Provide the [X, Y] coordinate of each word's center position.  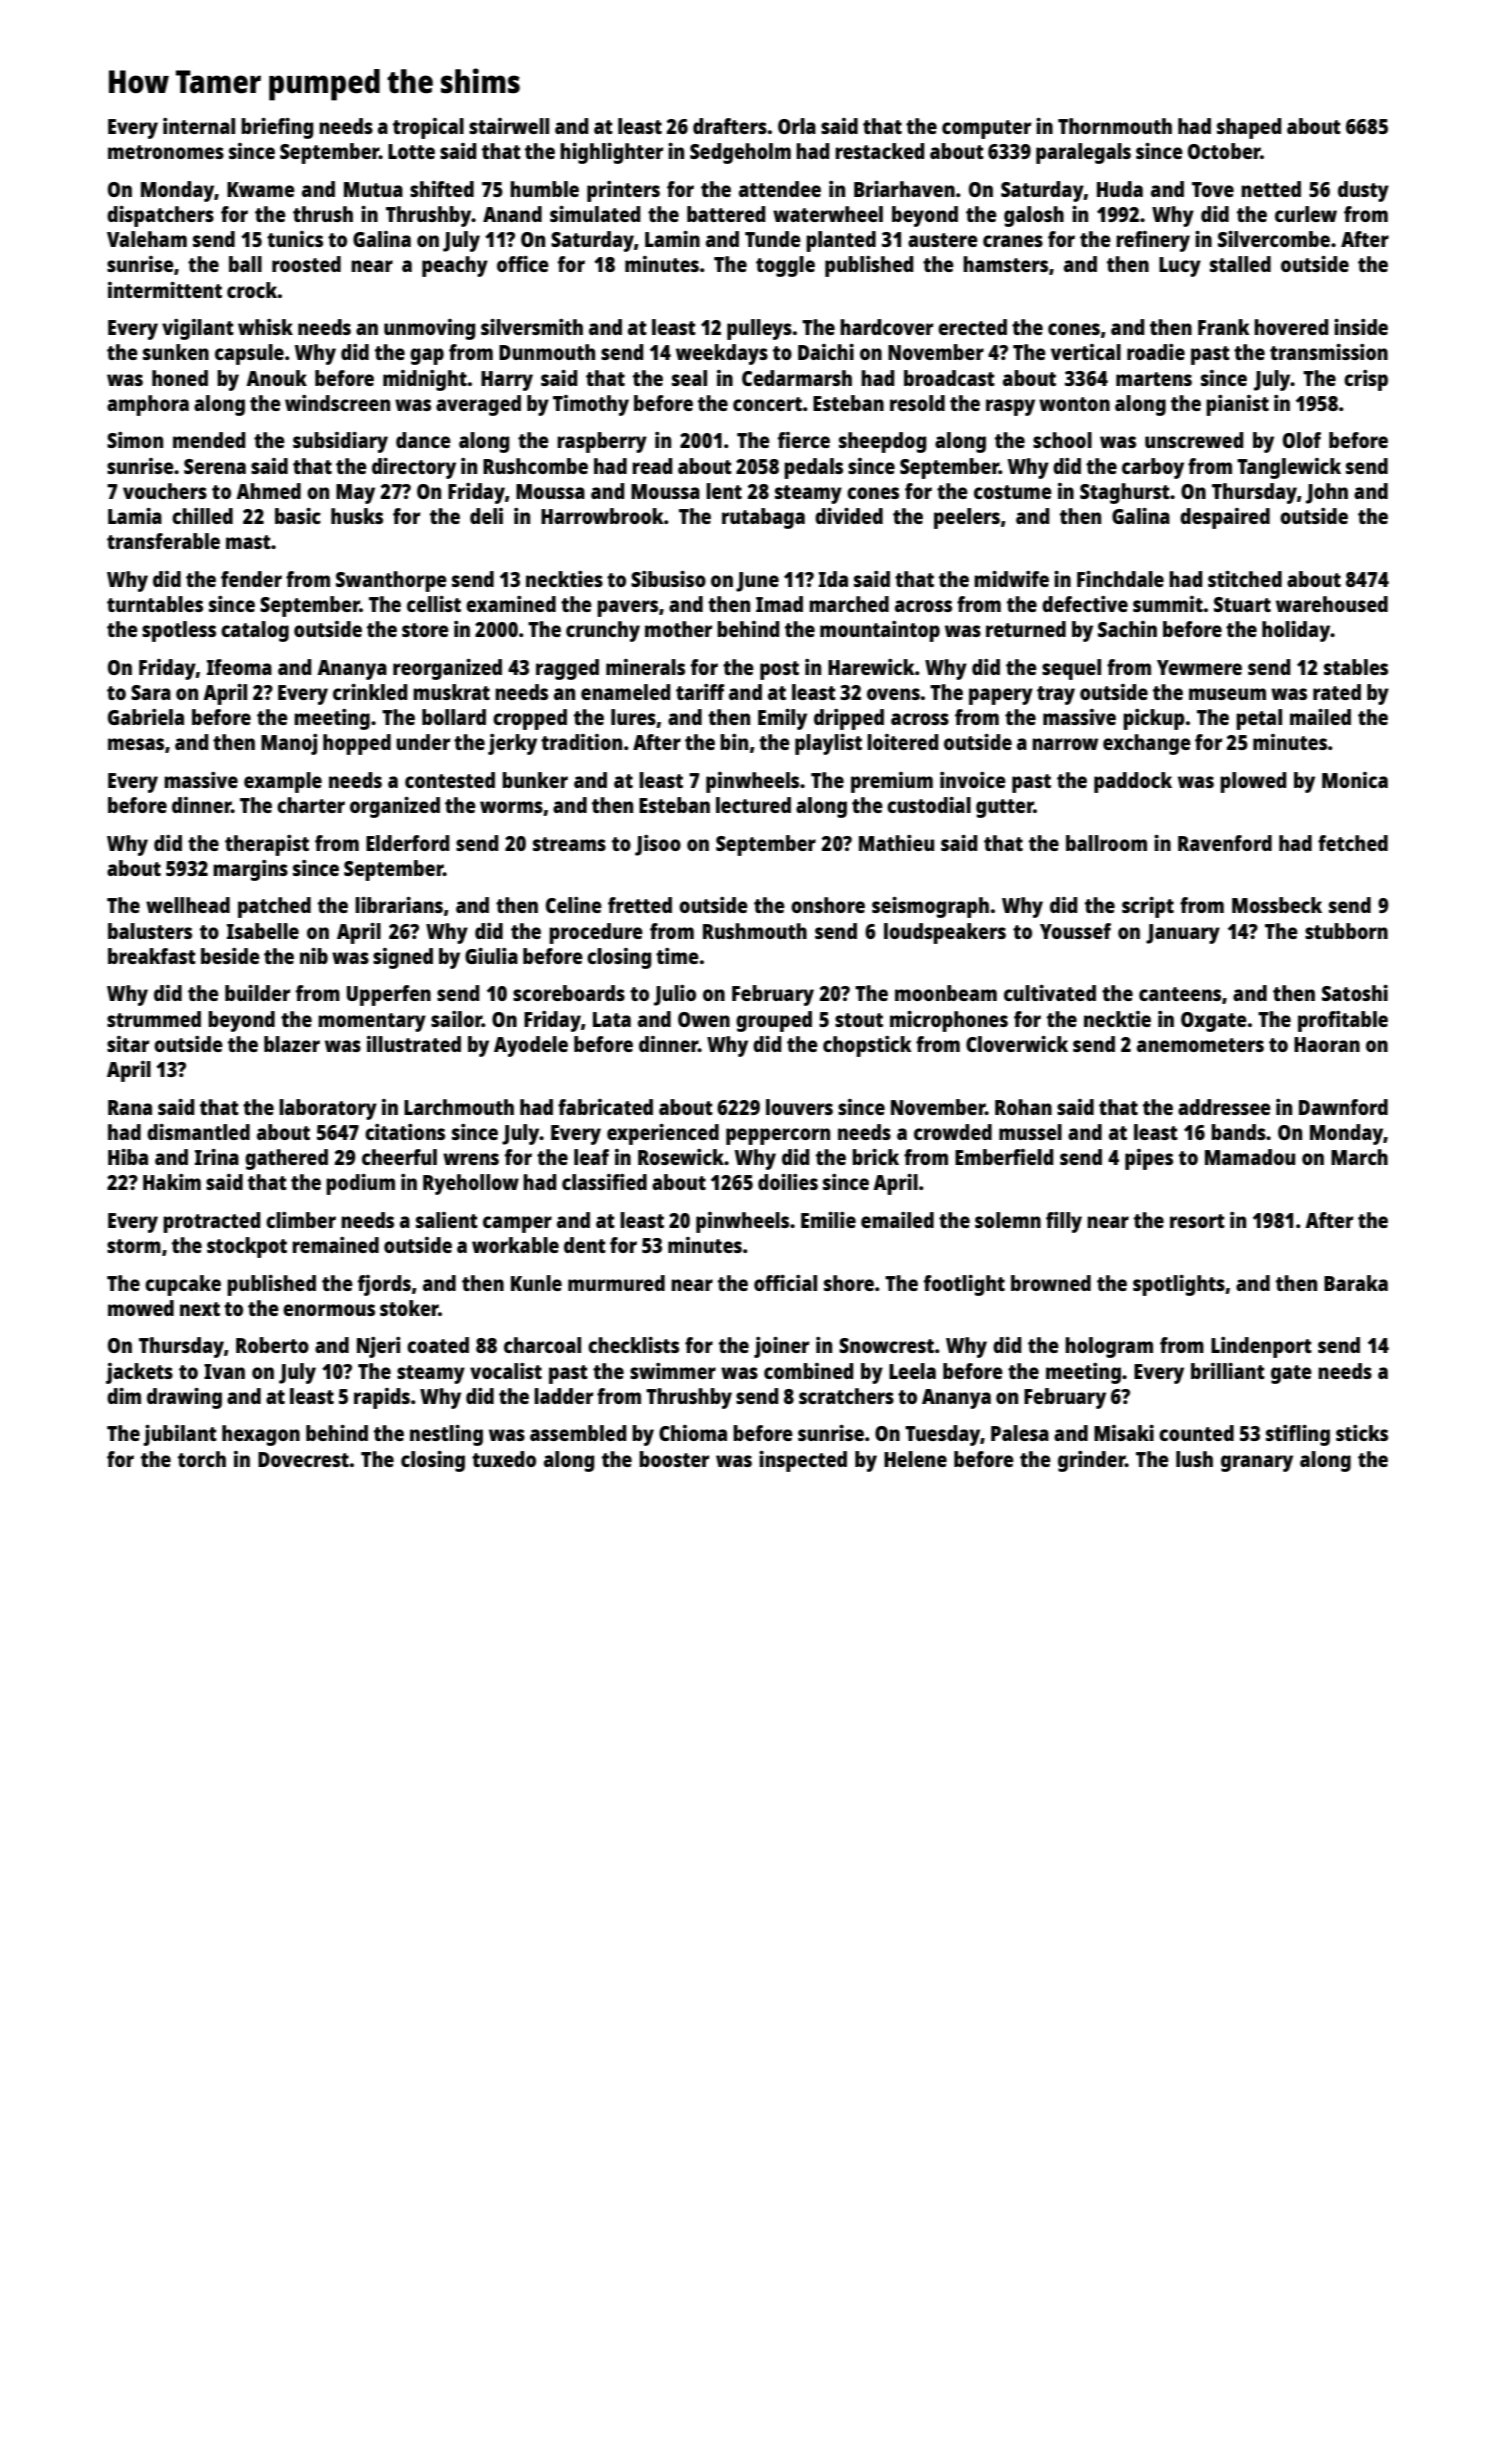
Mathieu [896, 843]
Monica [1355, 780]
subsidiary [340, 442]
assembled [578, 1433]
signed [403, 958]
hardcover [886, 327]
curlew [1306, 214]
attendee [780, 189]
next [200, 1309]
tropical [428, 128]
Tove [1213, 189]
